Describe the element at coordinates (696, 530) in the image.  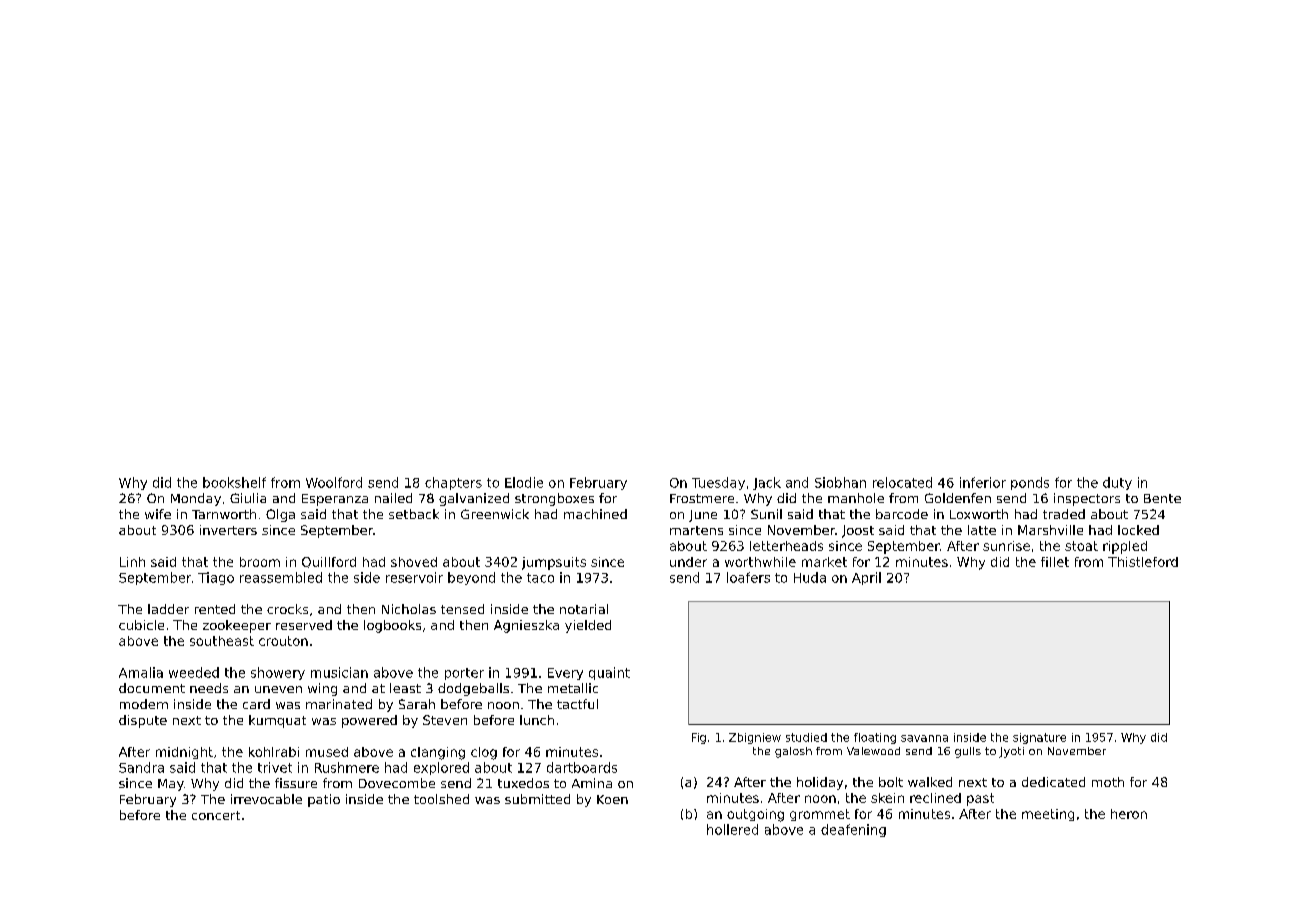
I see `martens` at that location.
